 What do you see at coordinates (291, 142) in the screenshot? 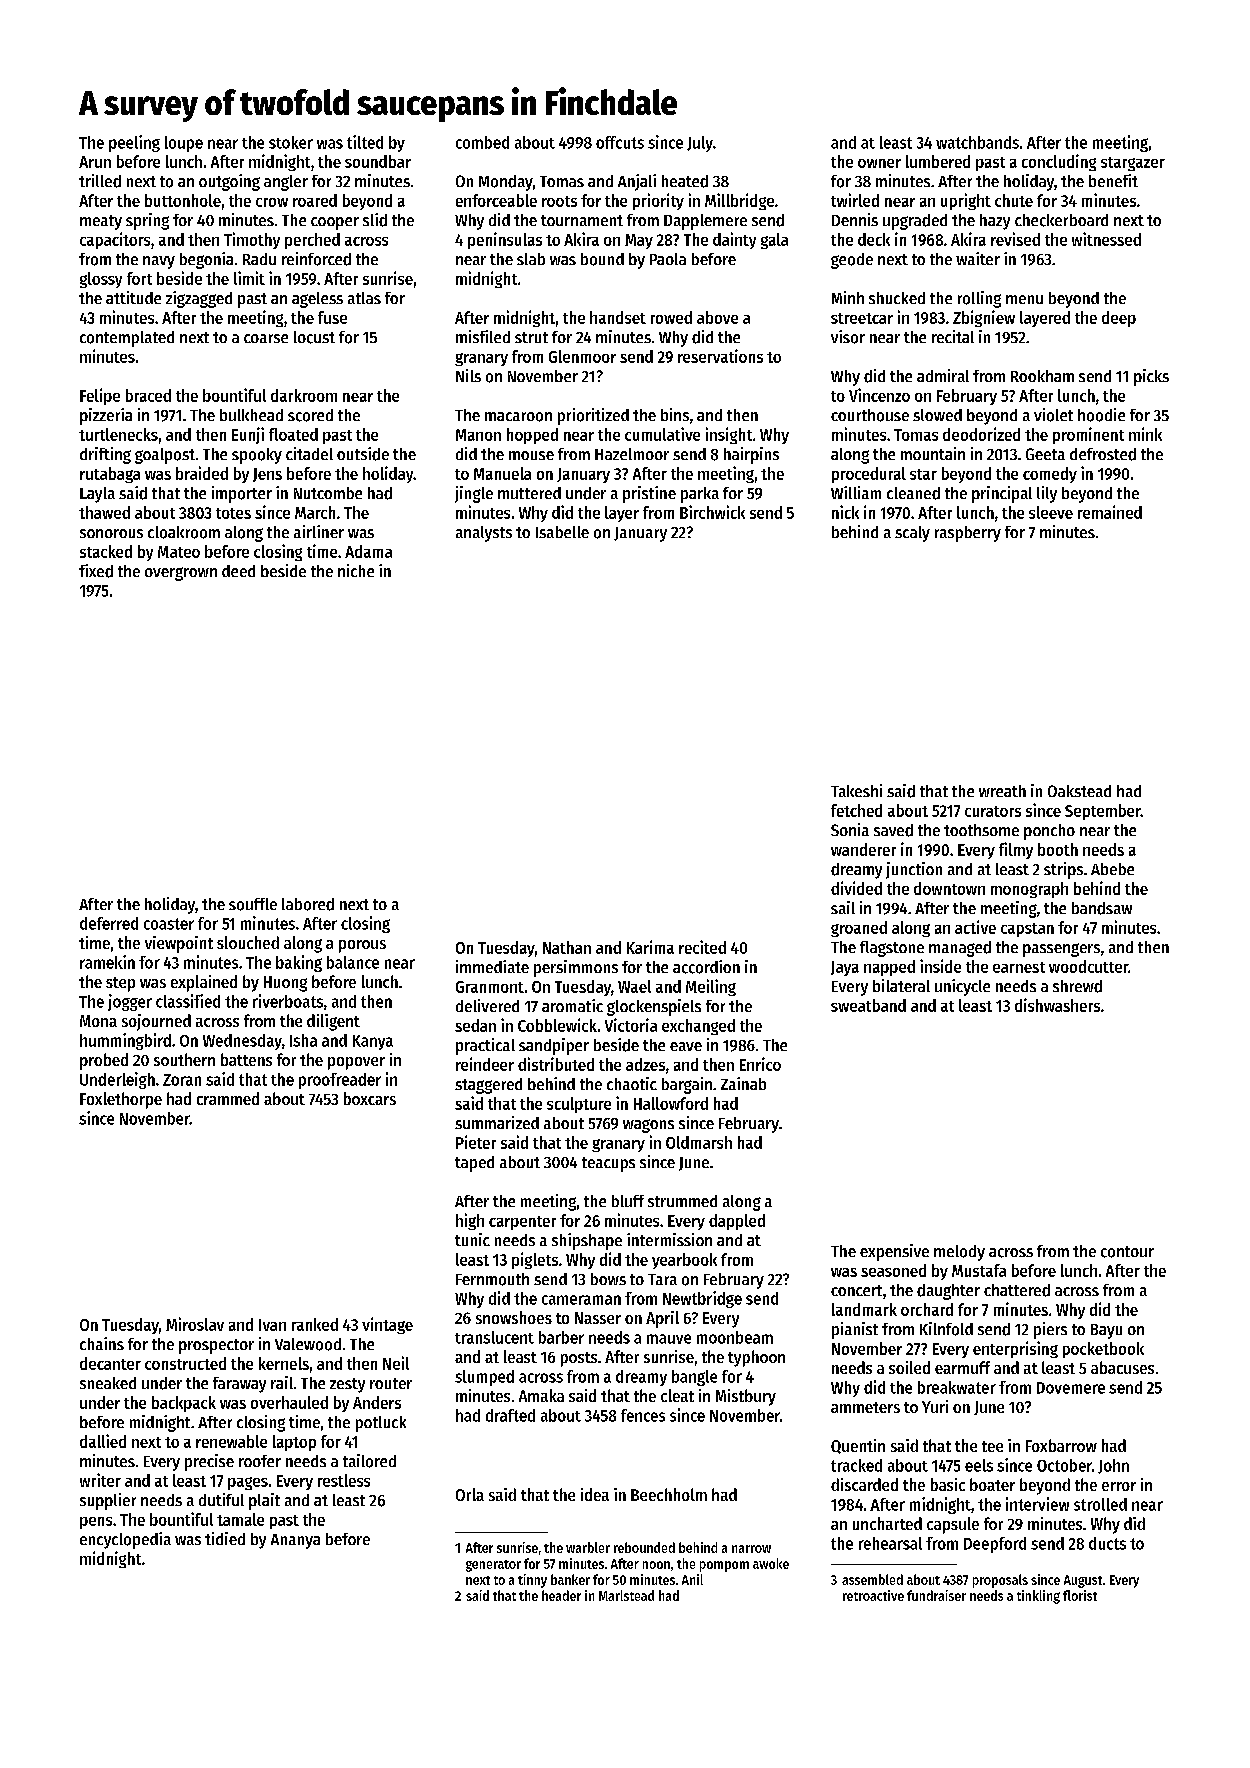
I see `stoker` at bounding box center [291, 142].
